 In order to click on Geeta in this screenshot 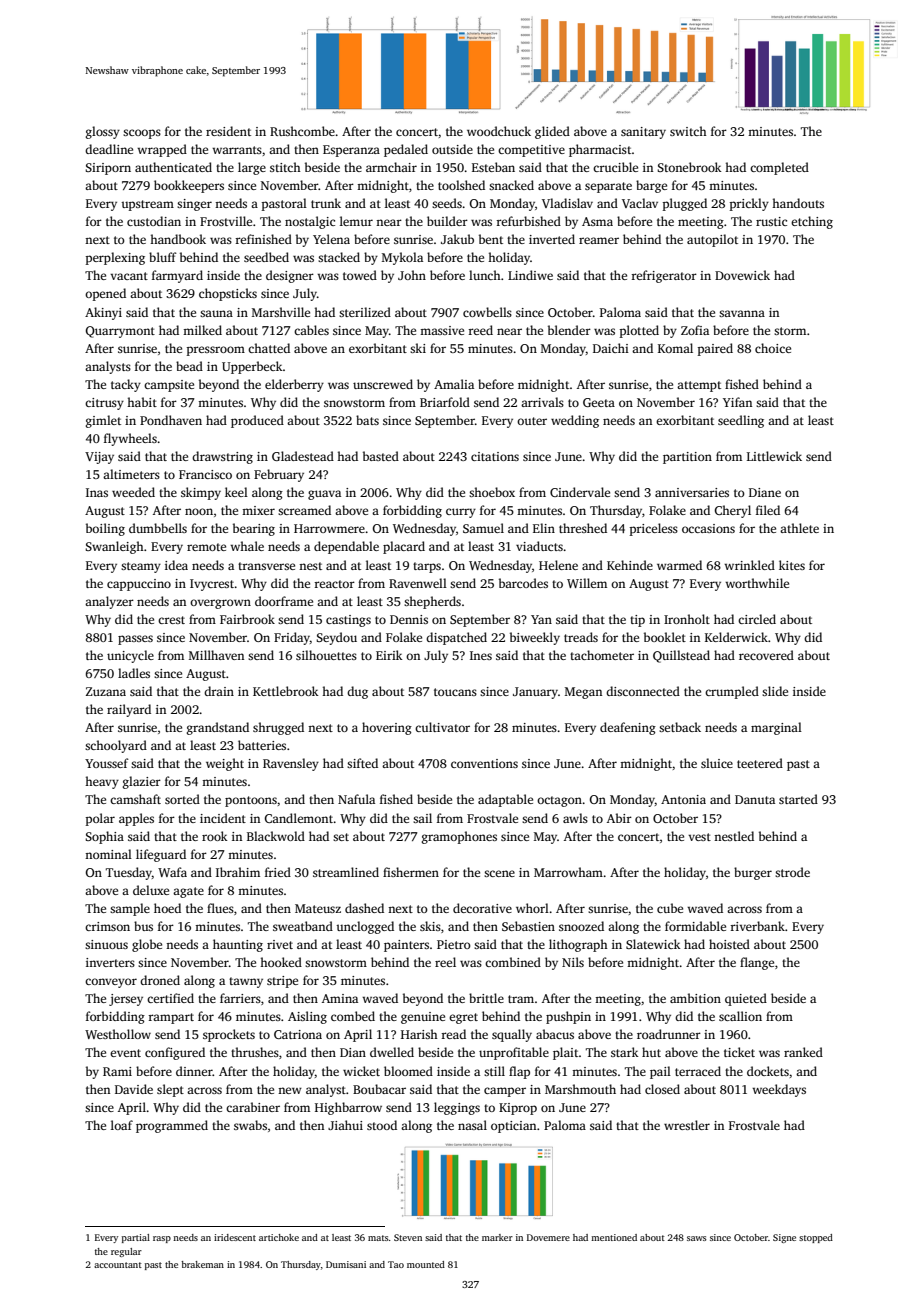, I will do `click(599, 402)`.
